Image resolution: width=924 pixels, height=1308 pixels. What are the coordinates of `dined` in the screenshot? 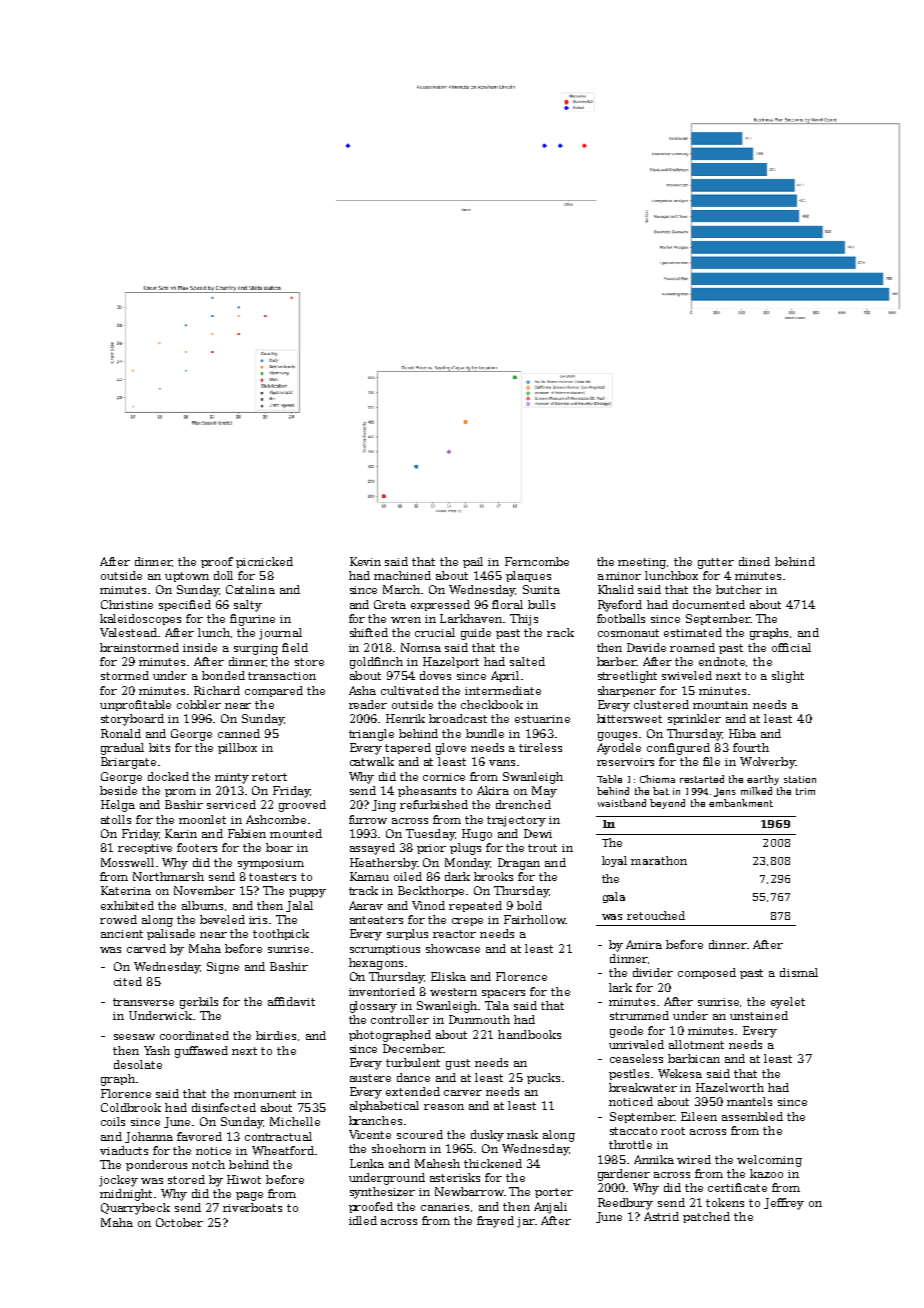 It's located at (754, 561).
